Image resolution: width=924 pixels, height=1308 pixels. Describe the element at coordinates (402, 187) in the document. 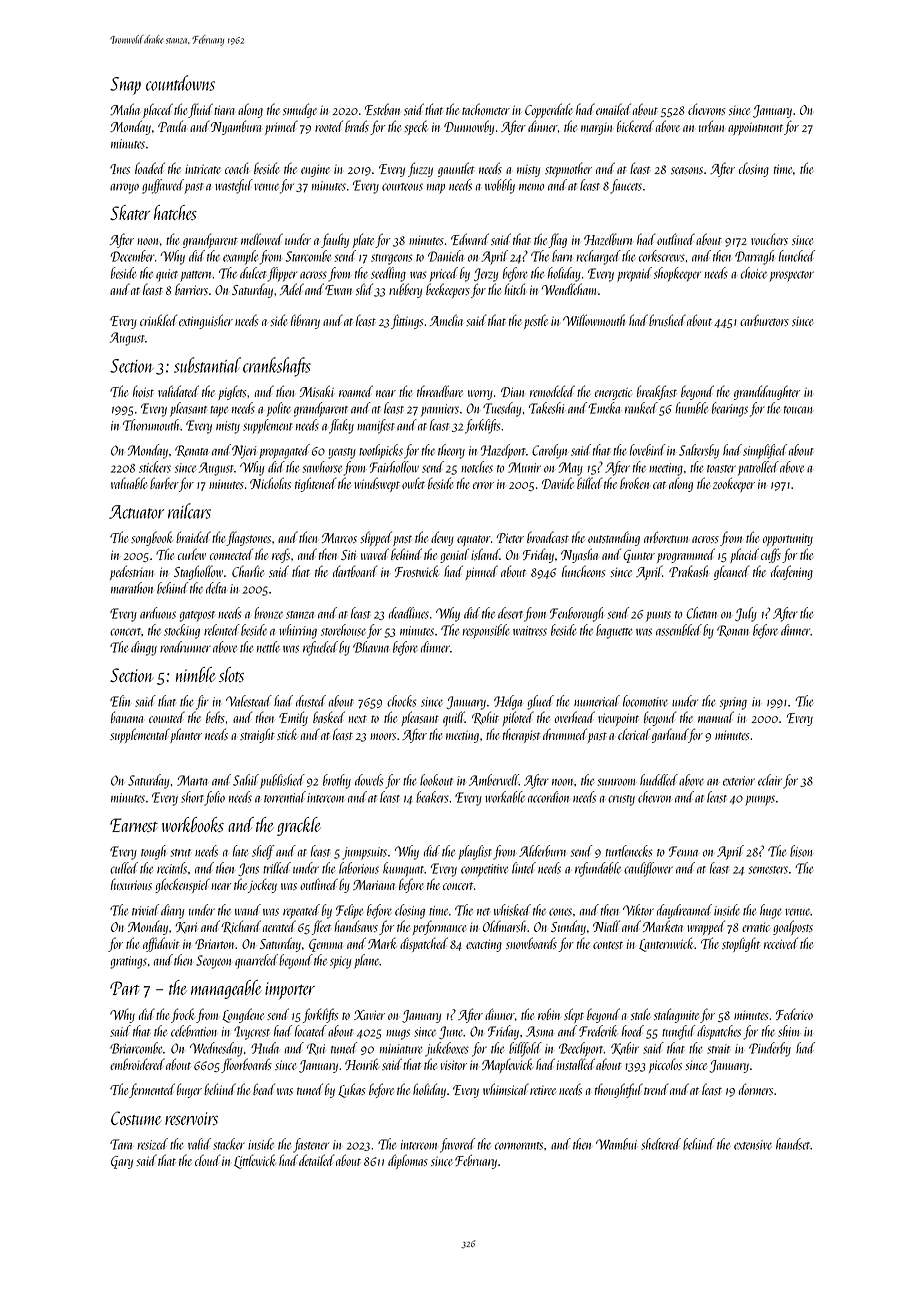

I see `courteous` at that location.
